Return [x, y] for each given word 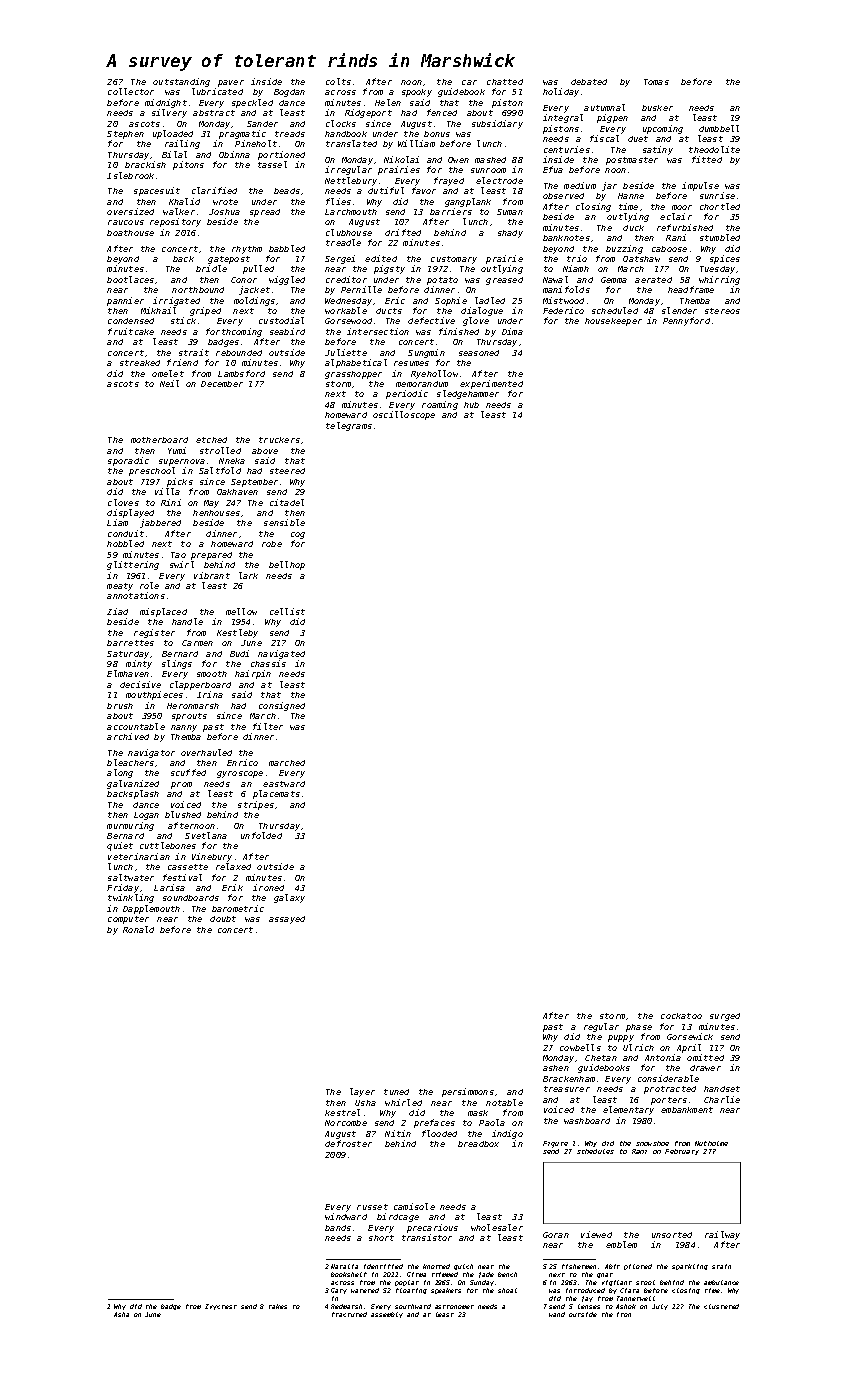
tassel [272, 164]
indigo [507, 1134]
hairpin [253, 674]
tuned [396, 1092]
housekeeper [613, 322]
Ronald [138, 929]
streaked [140, 363]
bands [338, 1228]
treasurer [567, 1089]
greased [504, 281]
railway [722, 1235]
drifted [403, 232]
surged [725, 1017]
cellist [287, 611]
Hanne [631, 196]
